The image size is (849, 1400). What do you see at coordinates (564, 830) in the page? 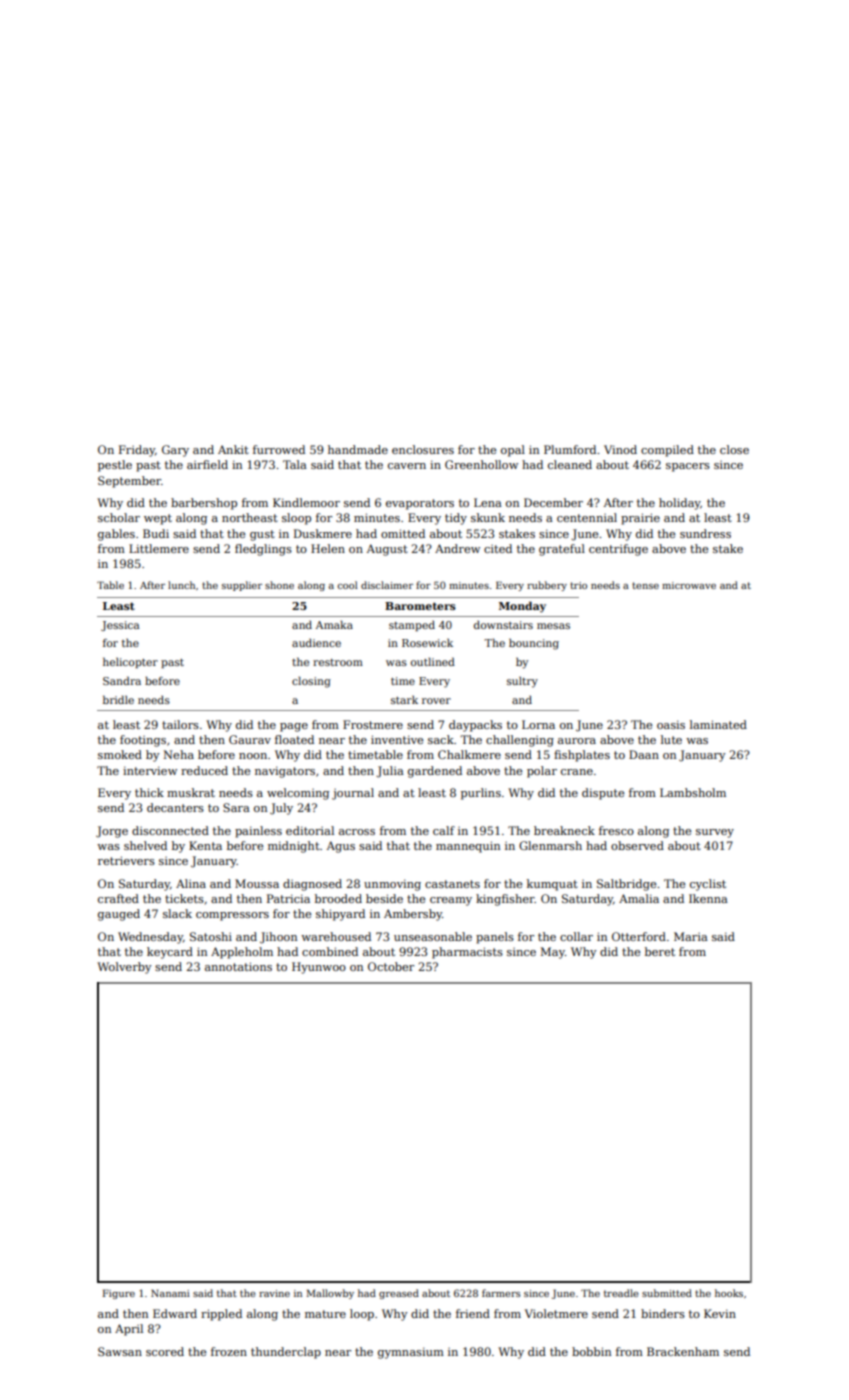
I see `breakneck` at bounding box center [564, 830].
